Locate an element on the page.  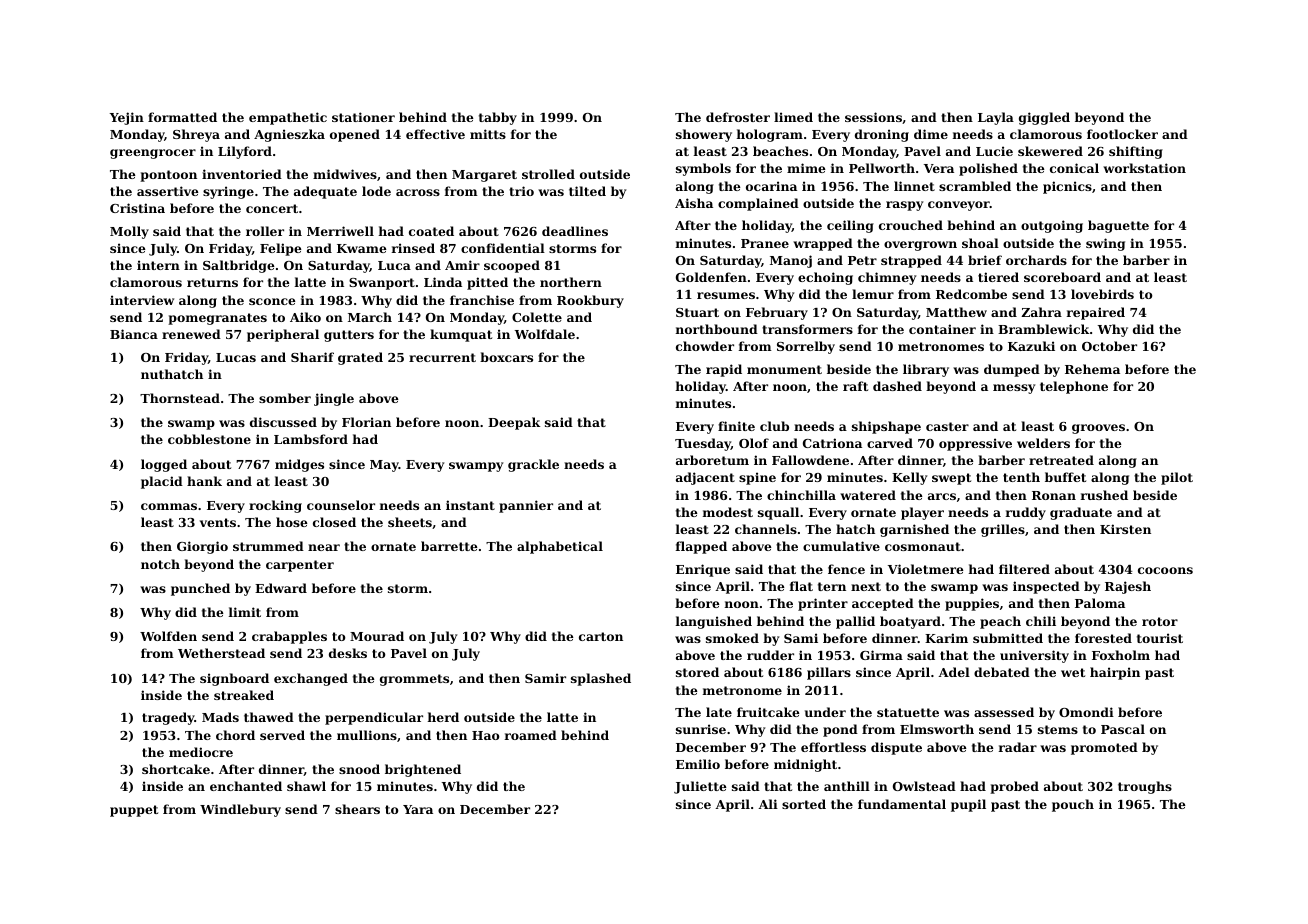
scooped is located at coordinates (512, 266).
